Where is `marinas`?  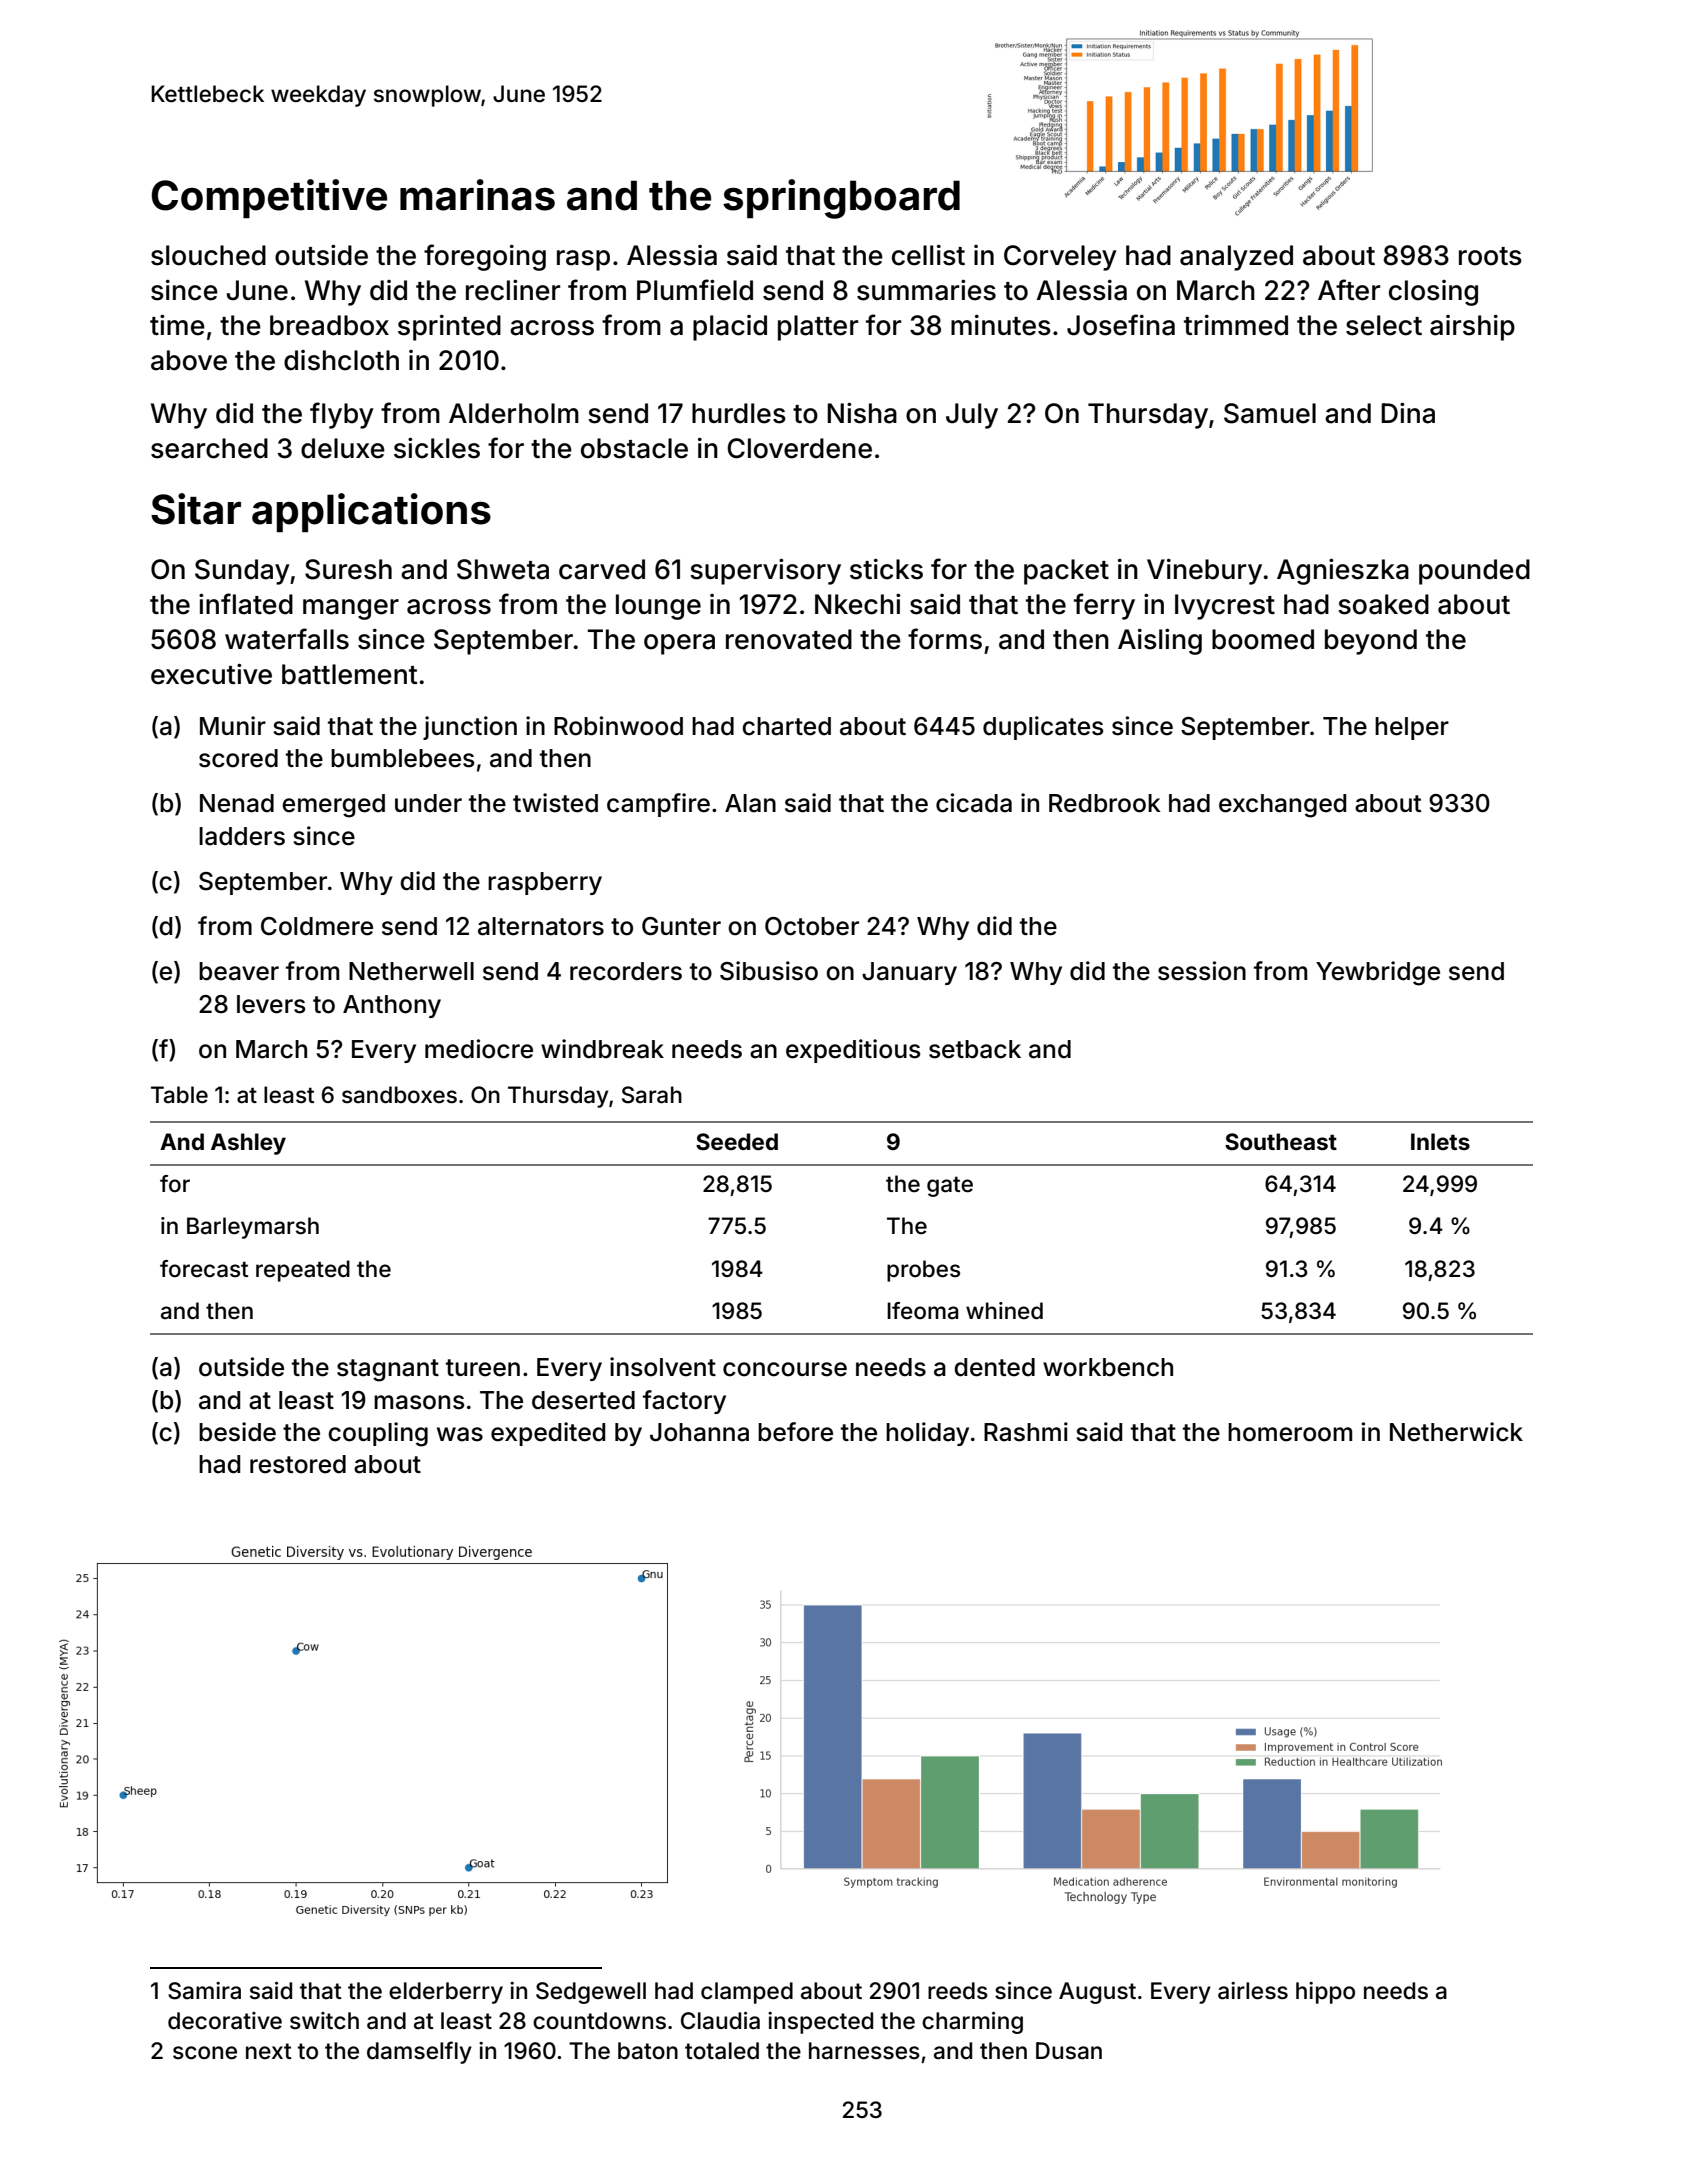 marinas is located at coordinates (477, 195).
